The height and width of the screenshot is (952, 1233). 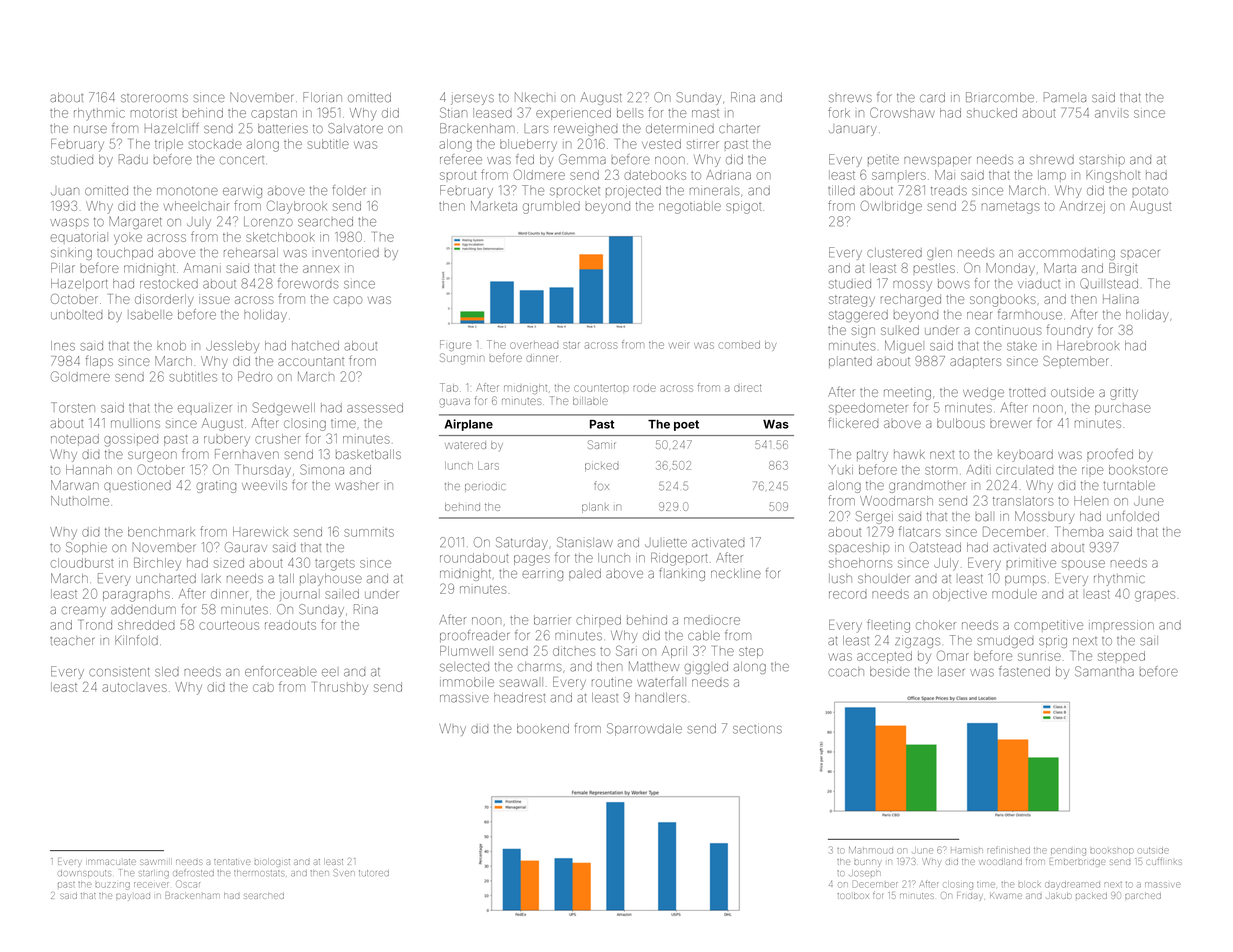 I want to click on poet, so click(x=686, y=425).
